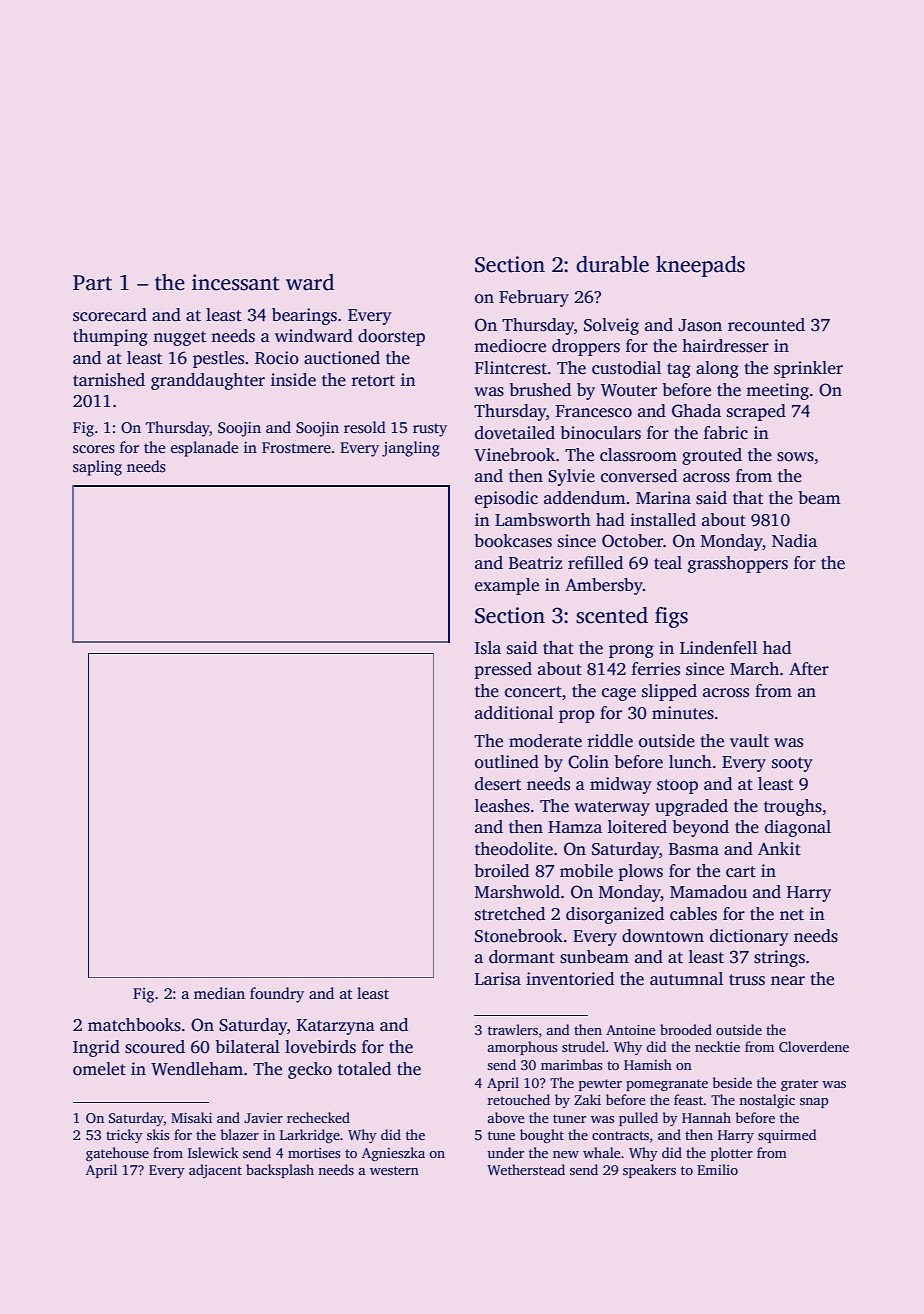 This screenshot has width=924, height=1314. I want to click on necktie, so click(717, 1046).
